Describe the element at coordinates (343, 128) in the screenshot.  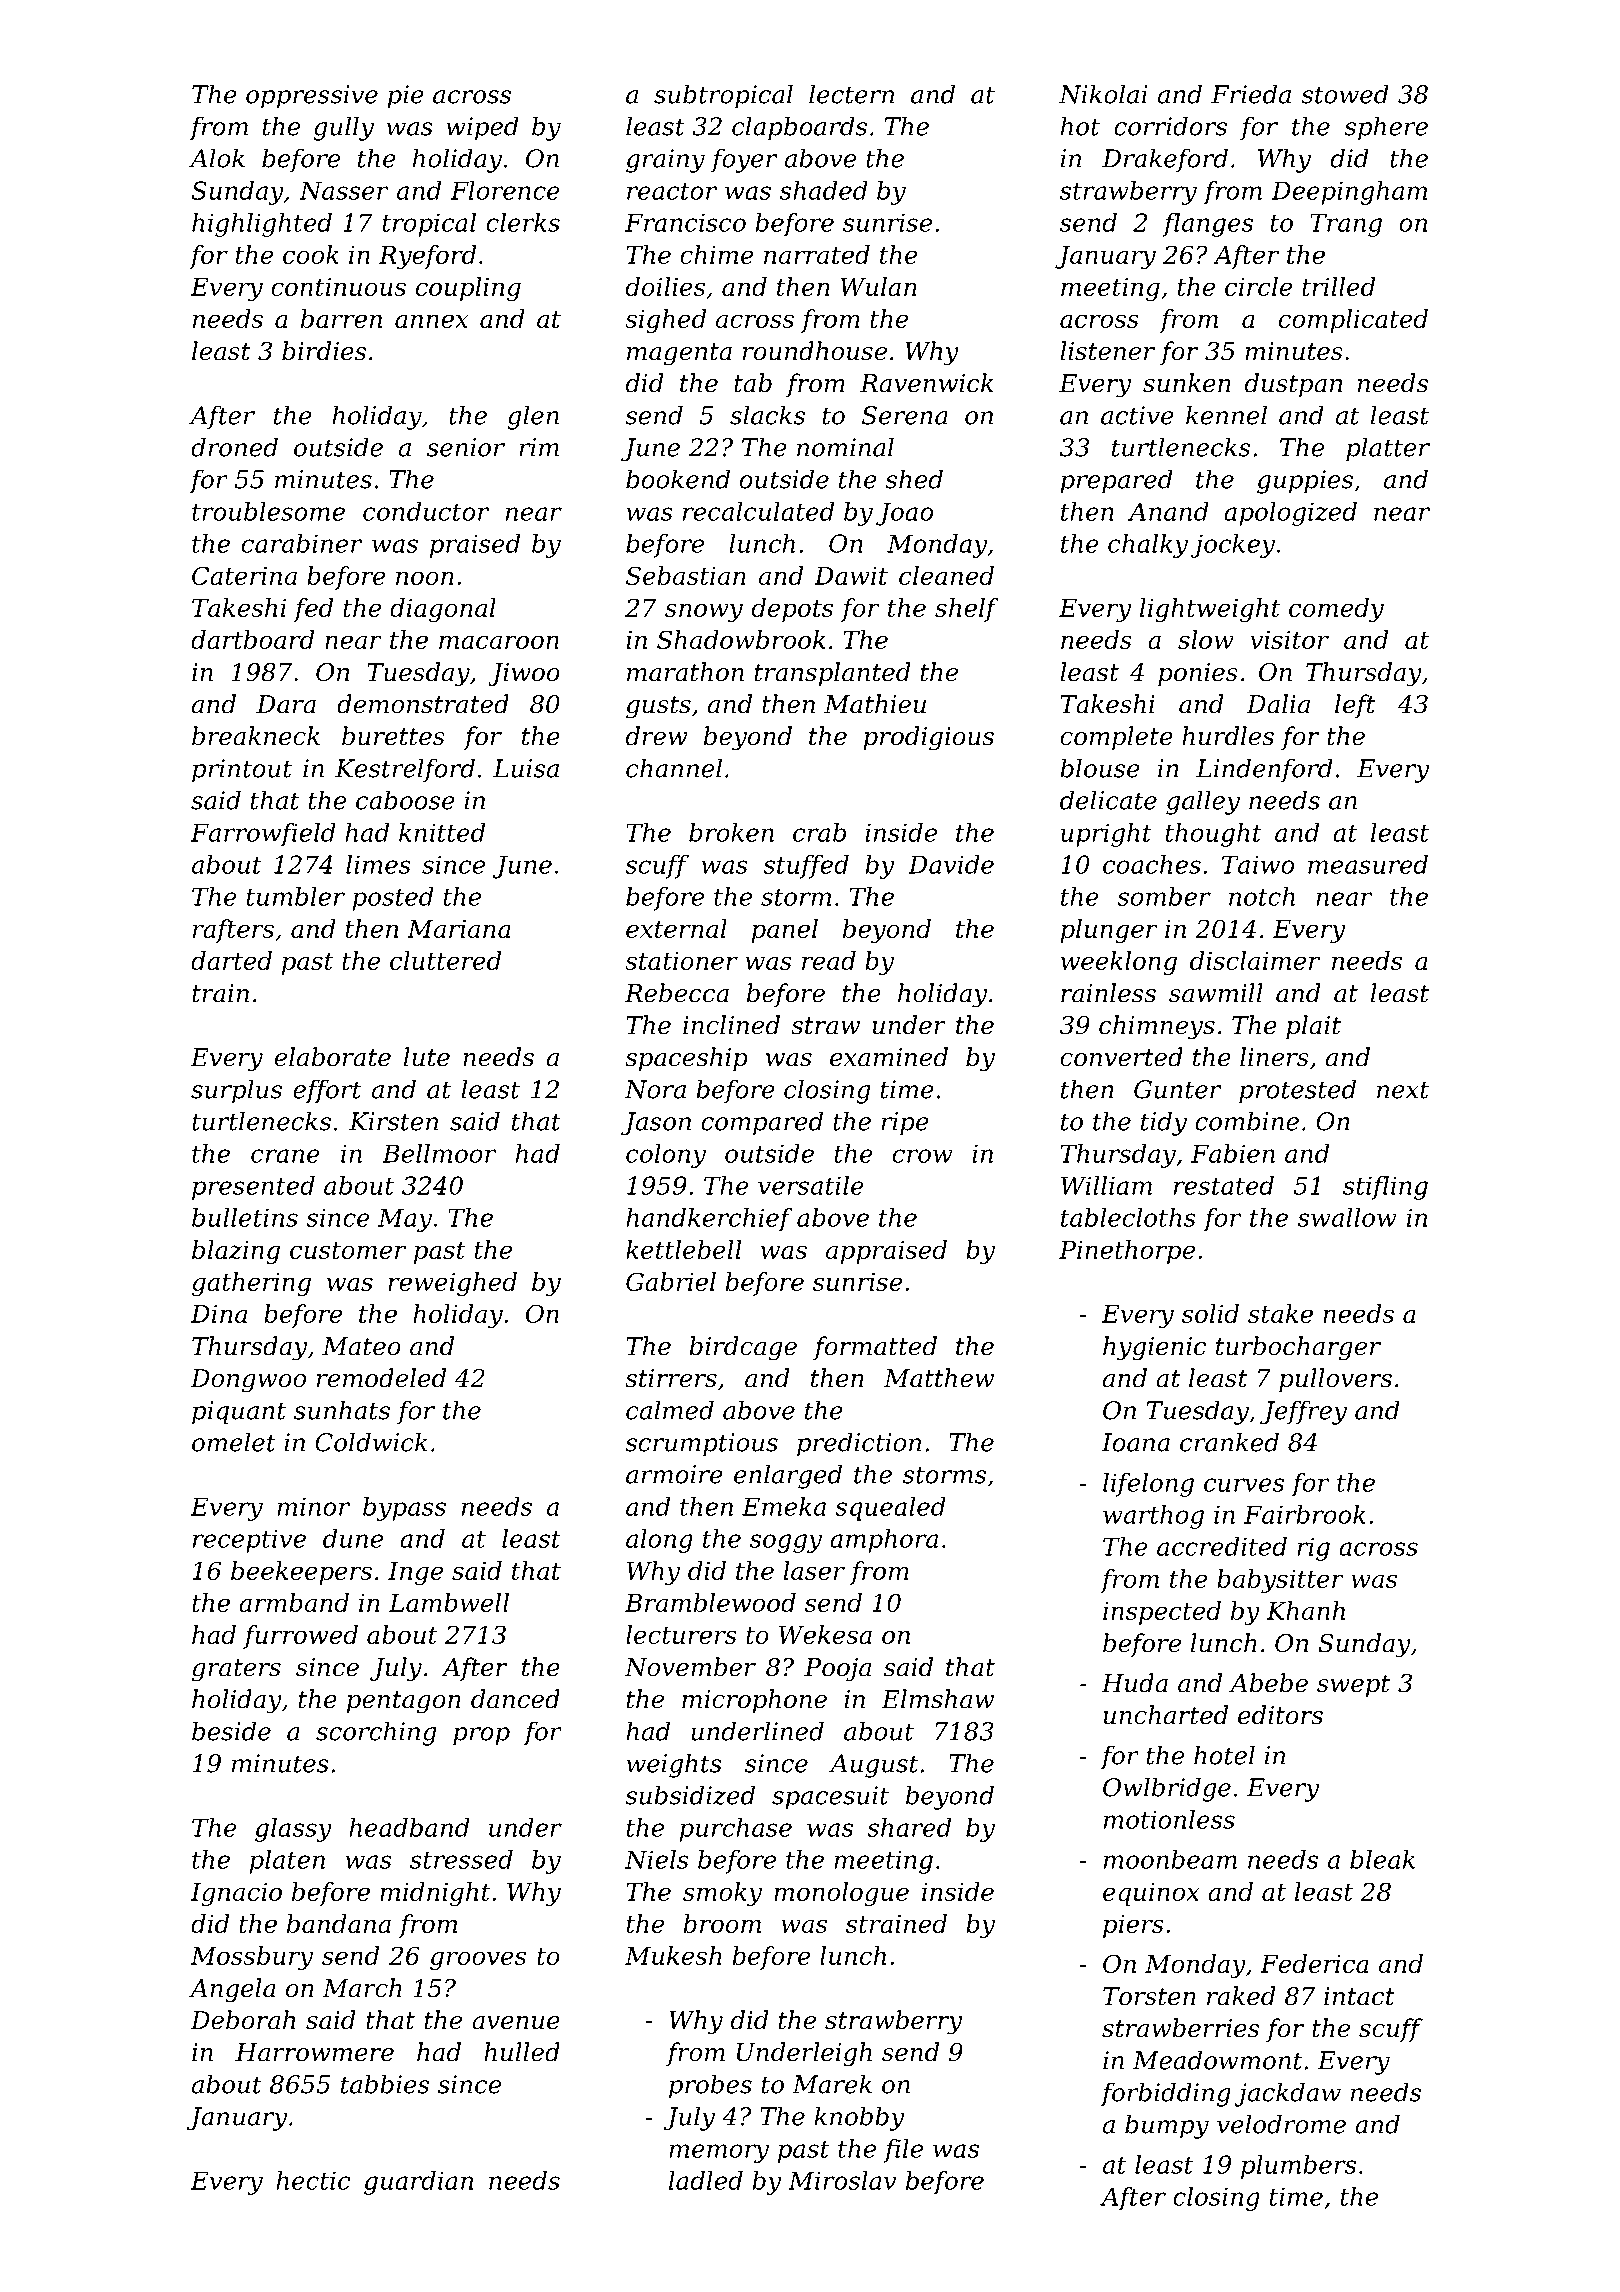
I see `gully` at that location.
